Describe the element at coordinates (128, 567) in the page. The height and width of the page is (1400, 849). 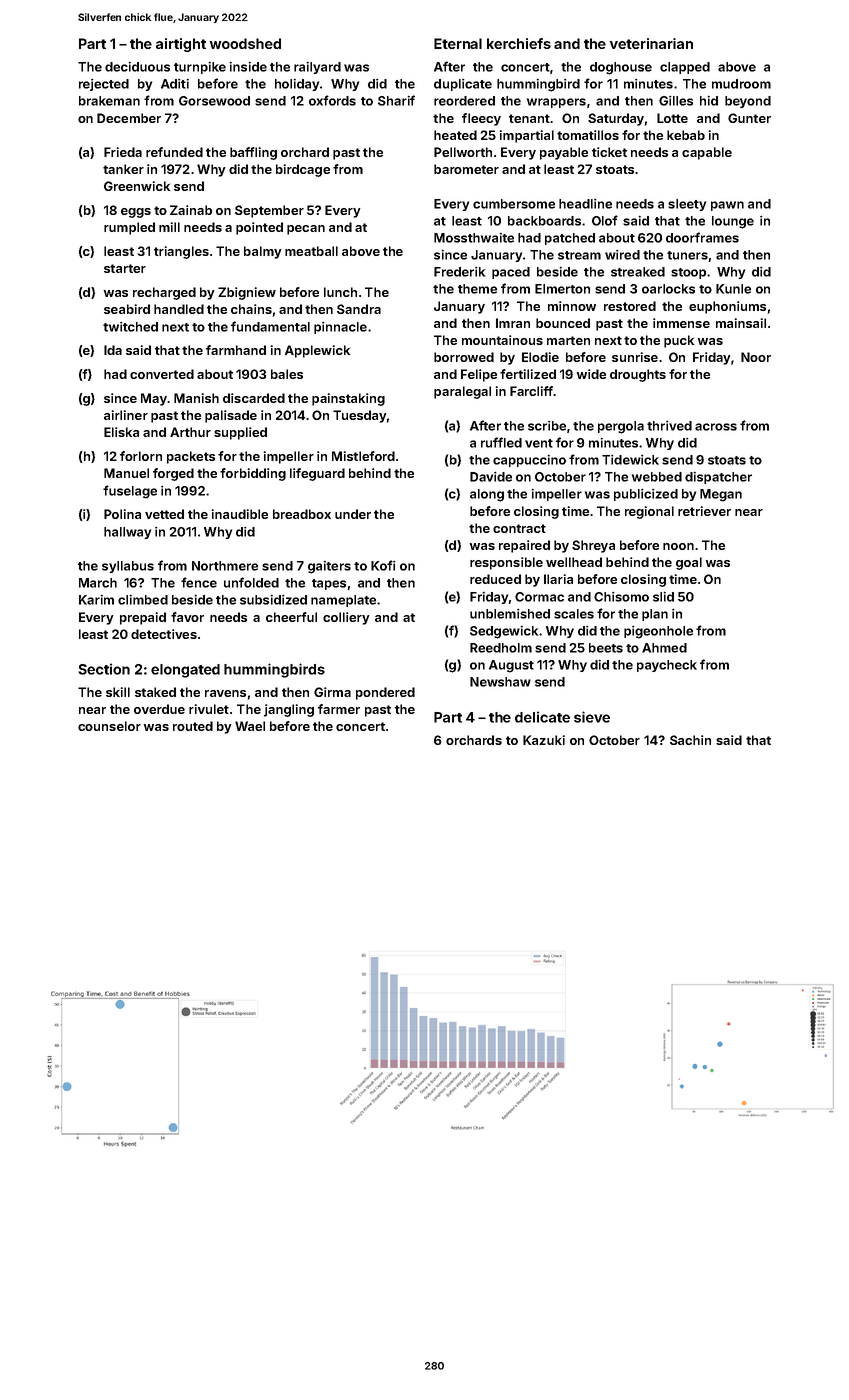
I see `syllabus` at that location.
